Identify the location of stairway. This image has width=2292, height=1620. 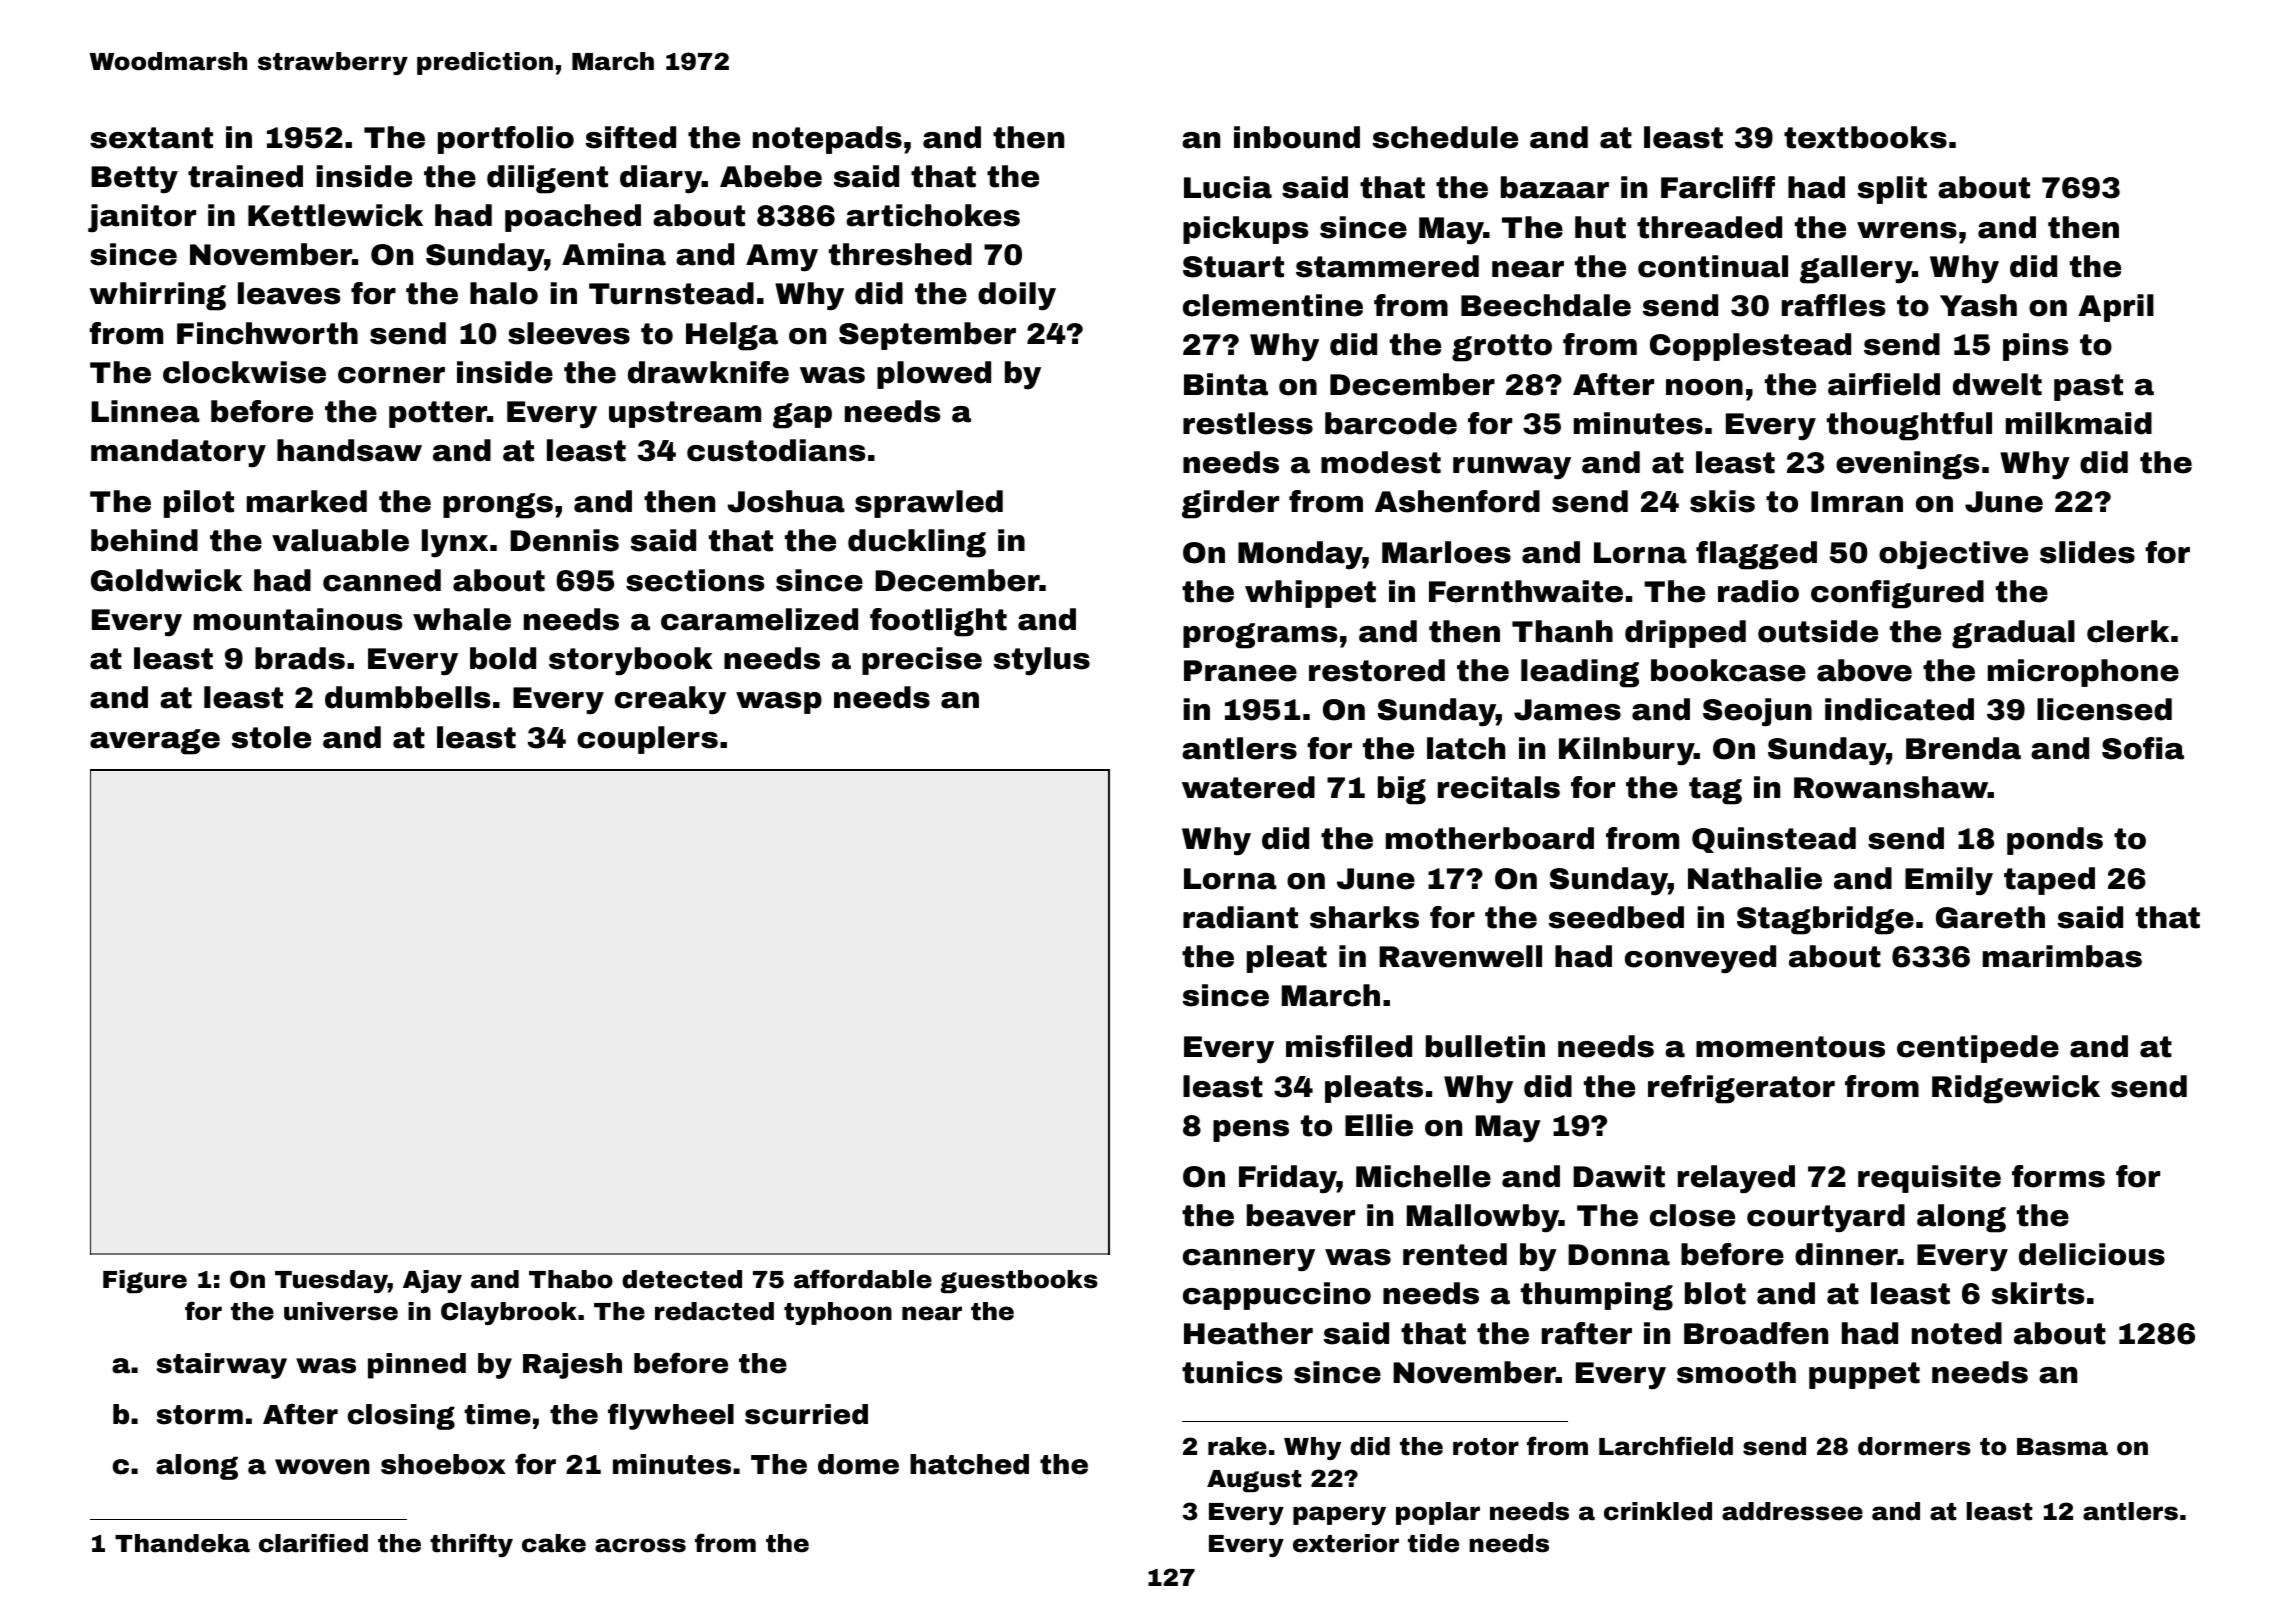
(222, 1366).
